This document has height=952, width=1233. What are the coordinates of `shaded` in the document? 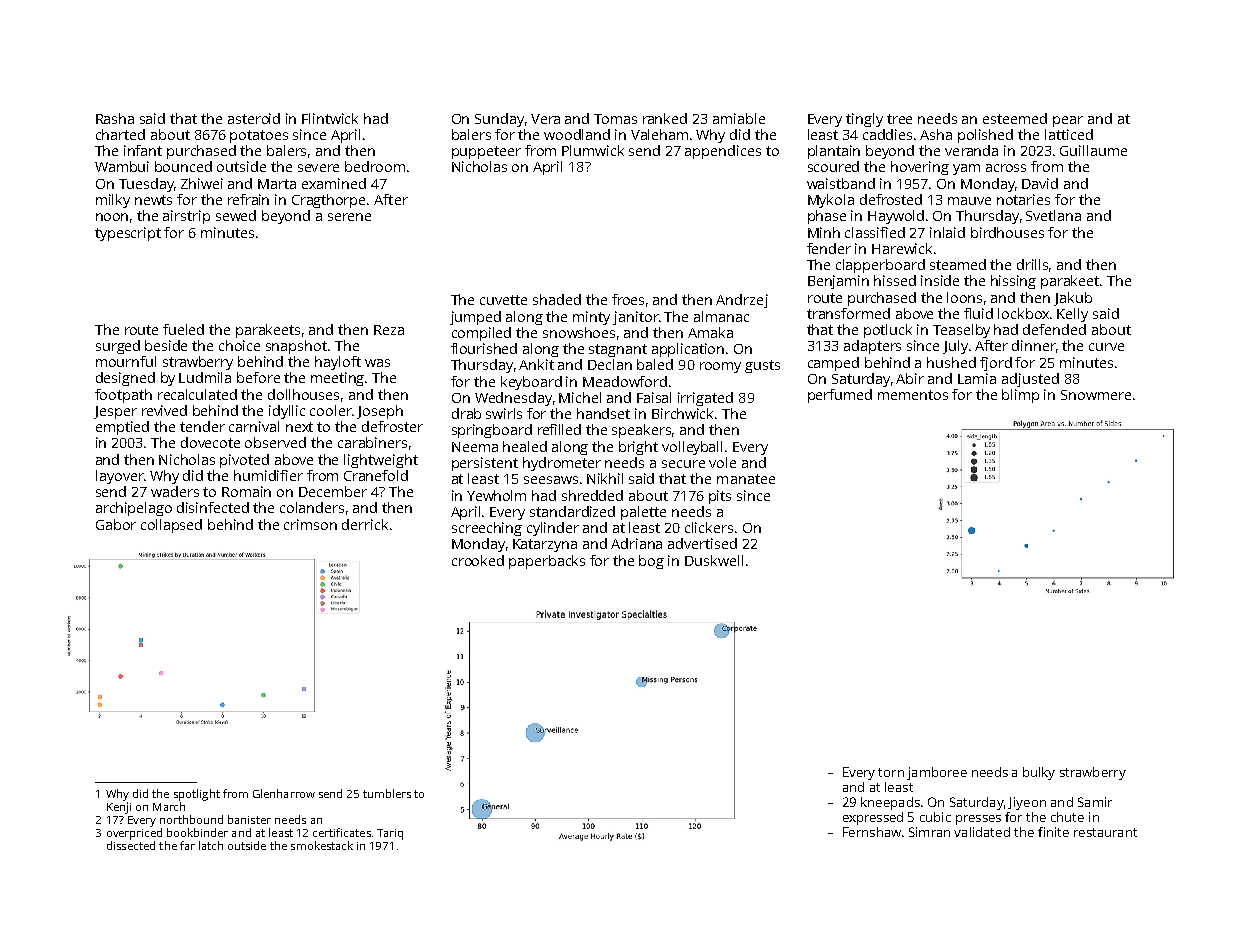 It's located at (557, 299).
